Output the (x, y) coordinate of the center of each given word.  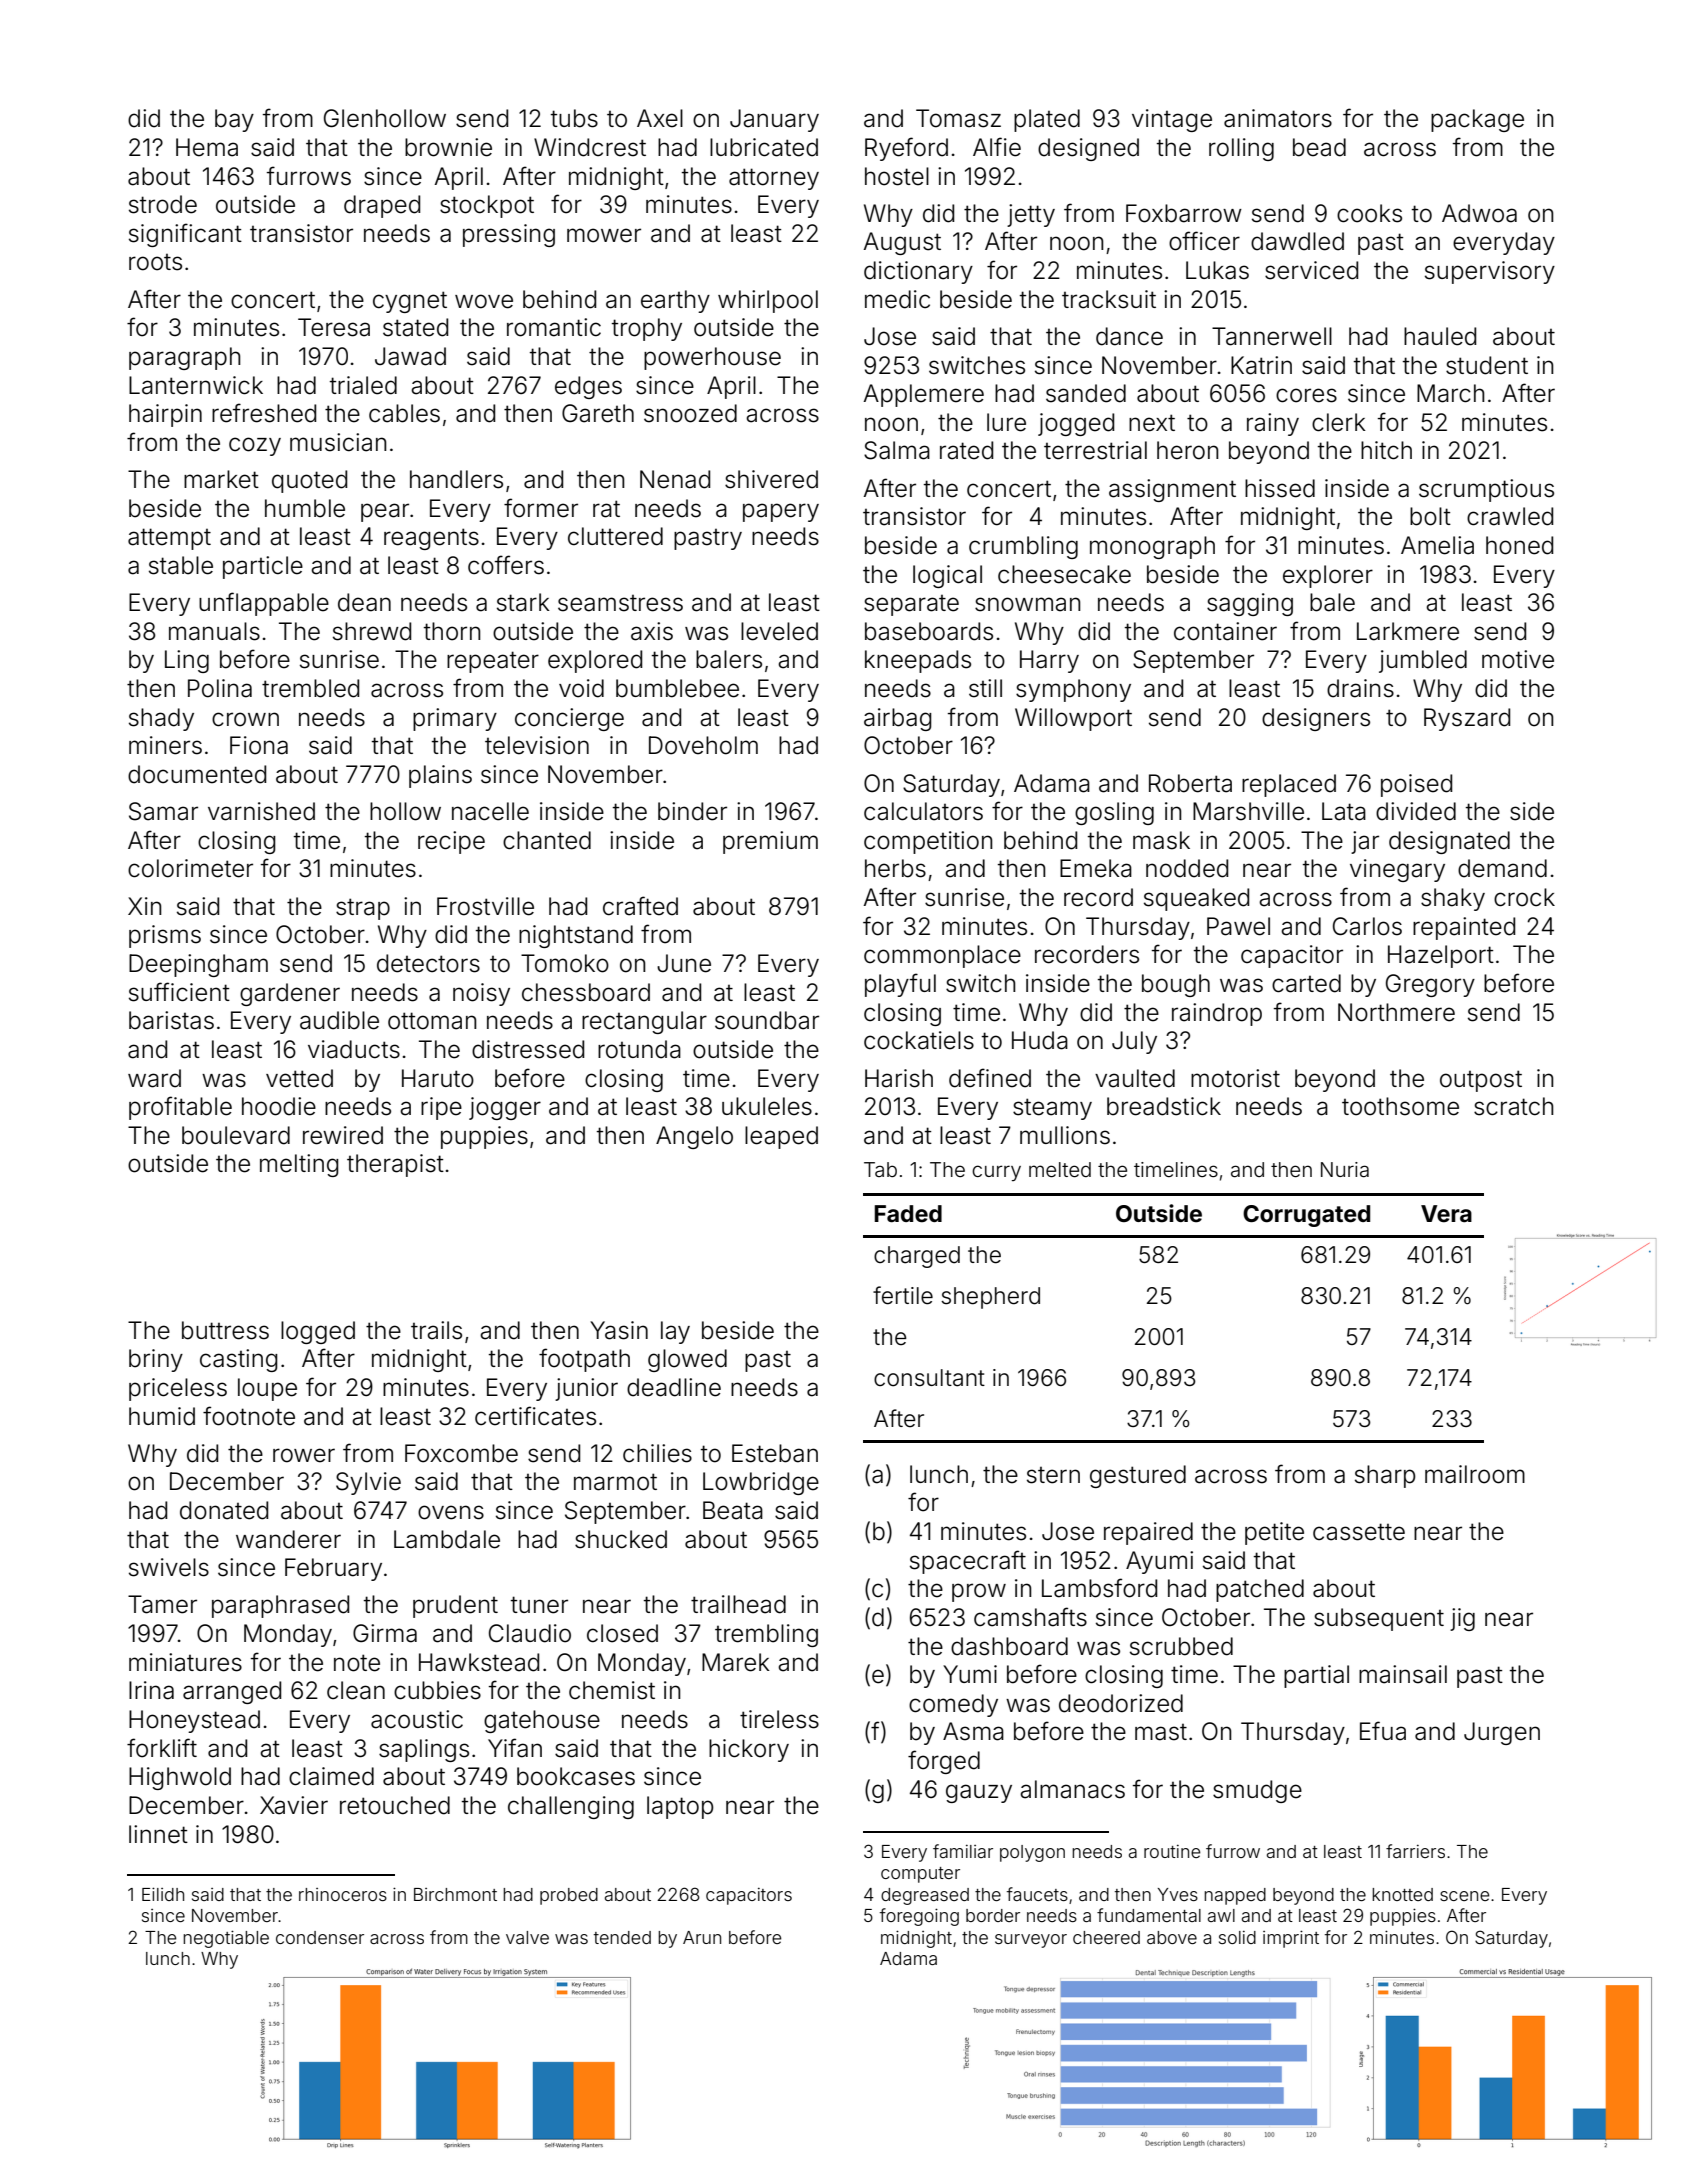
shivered (771, 479)
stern (1053, 1475)
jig (1462, 1619)
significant (185, 235)
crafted (640, 906)
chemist (612, 1690)
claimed (331, 1776)
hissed (1280, 488)
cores (1306, 395)
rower (304, 1455)
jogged (1076, 424)
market (221, 479)
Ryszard (1467, 719)
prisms (165, 936)
